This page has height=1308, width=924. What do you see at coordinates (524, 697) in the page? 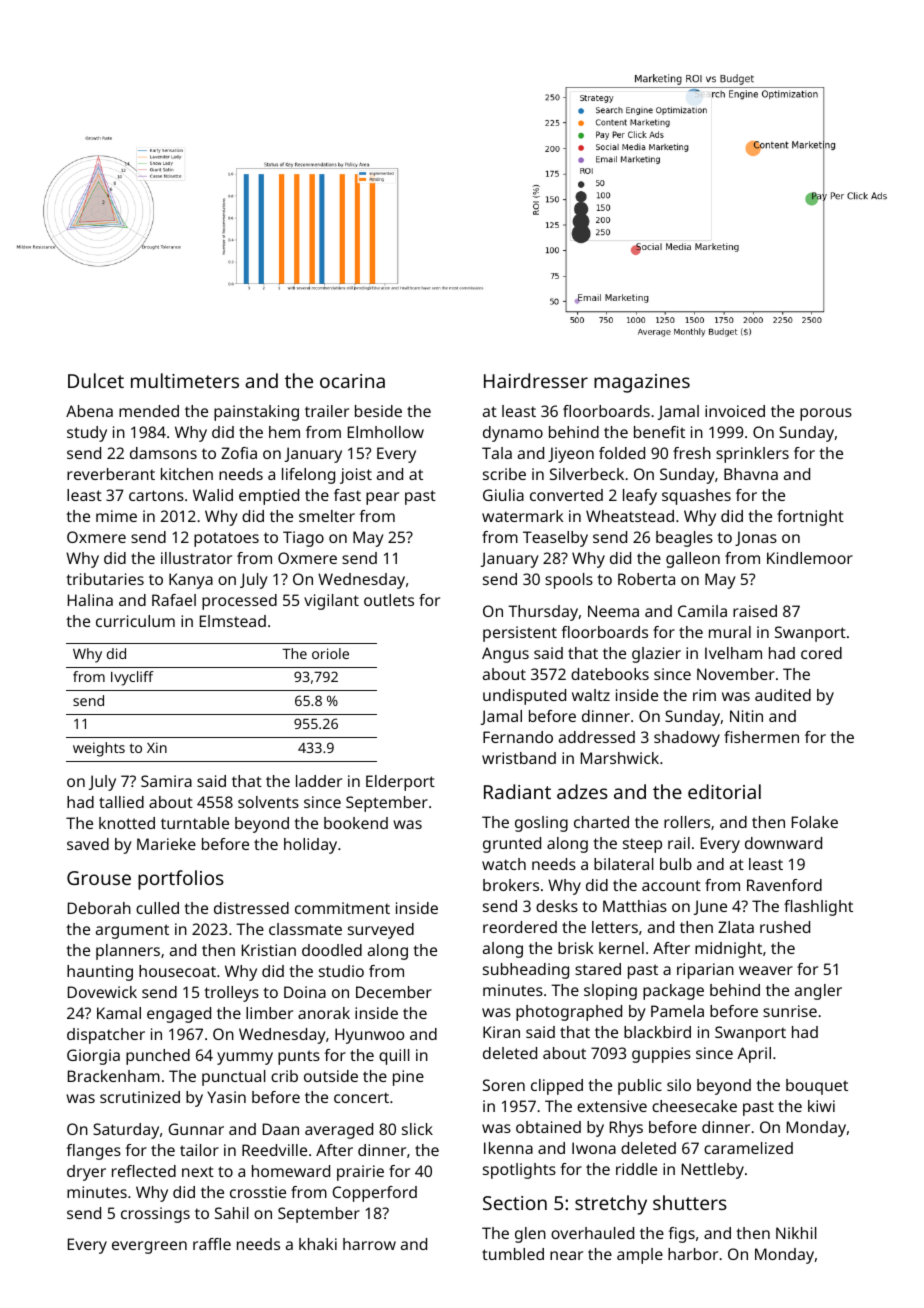
I see `undisputed` at bounding box center [524, 697].
